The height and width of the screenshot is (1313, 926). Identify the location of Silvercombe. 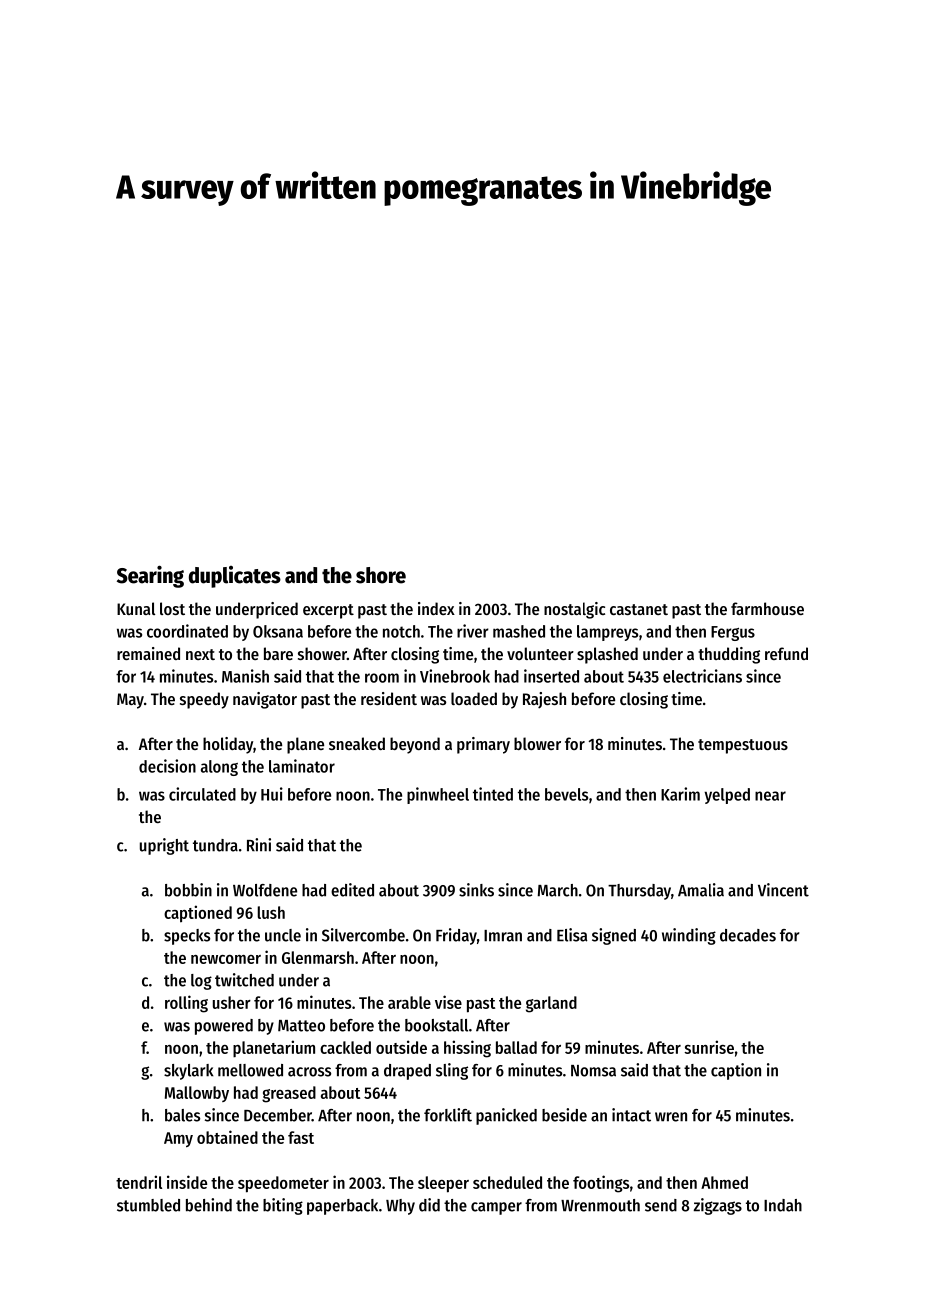
(363, 935).
